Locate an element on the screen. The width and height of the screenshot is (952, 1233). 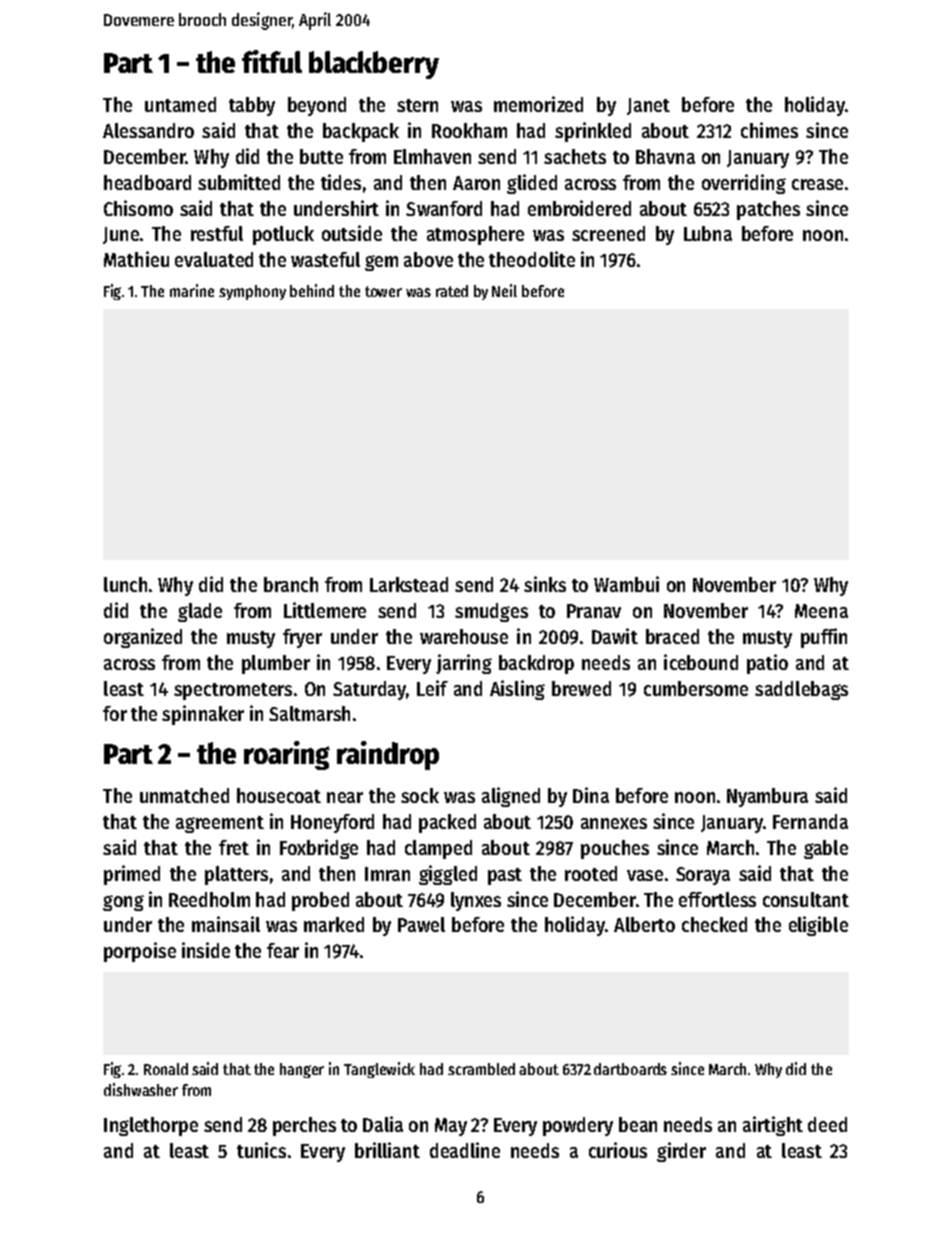
Chisomo is located at coordinates (138, 208).
